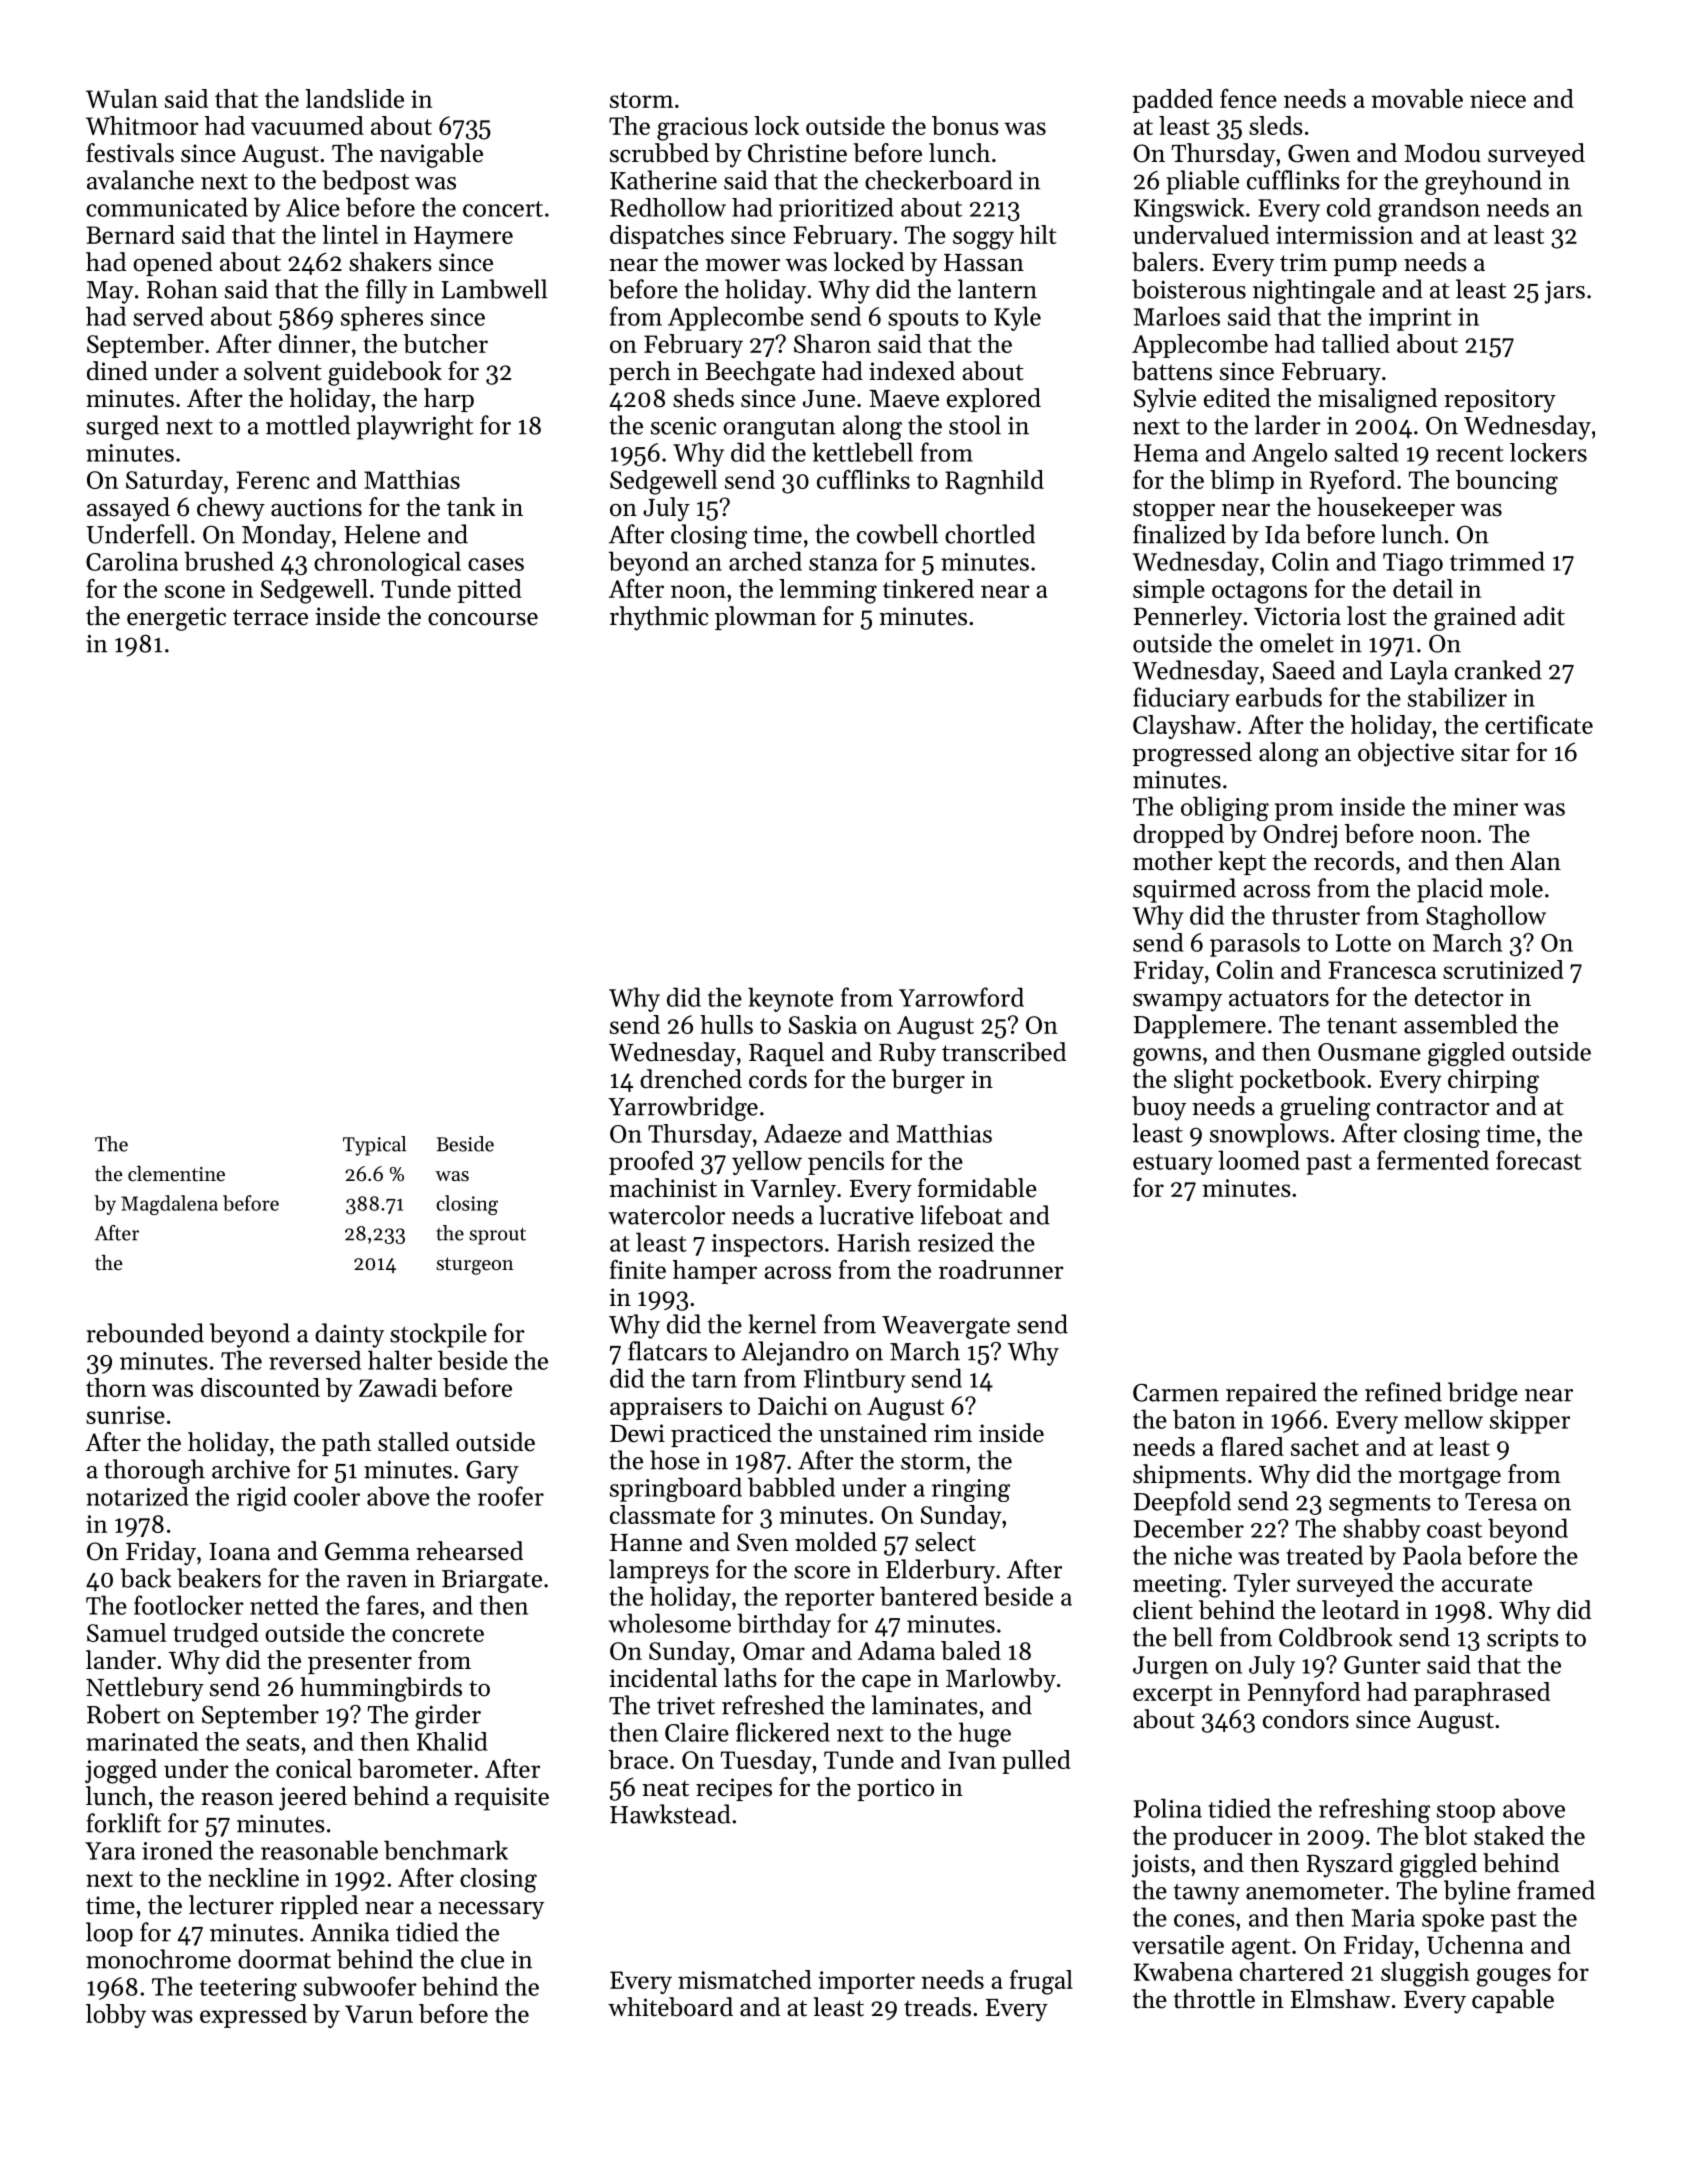 Image resolution: width=1683 pixels, height=2178 pixels. I want to click on hilt, so click(1038, 234).
